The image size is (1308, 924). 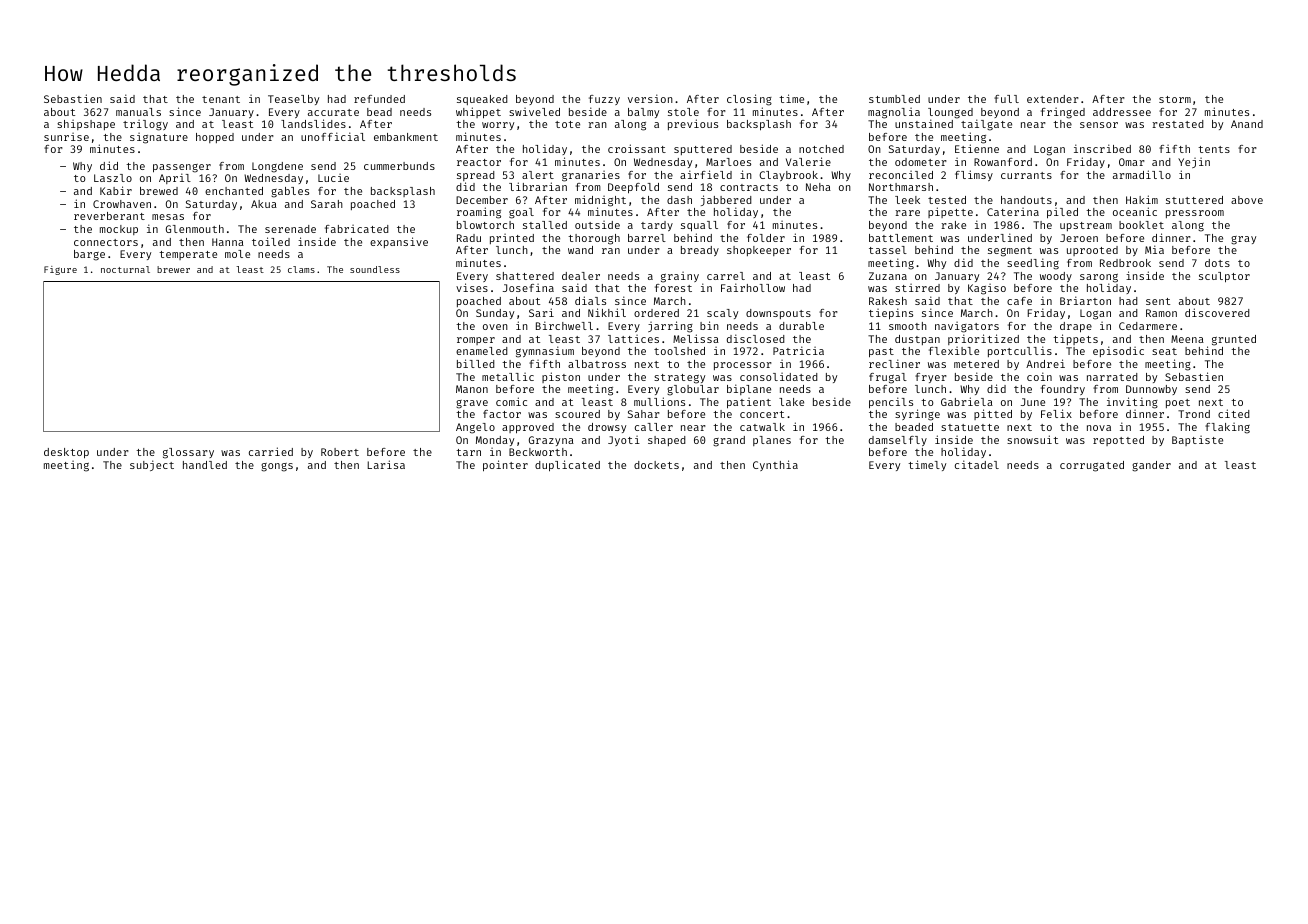 What do you see at coordinates (1243, 240) in the image?
I see `gray` at bounding box center [1243, 240].
